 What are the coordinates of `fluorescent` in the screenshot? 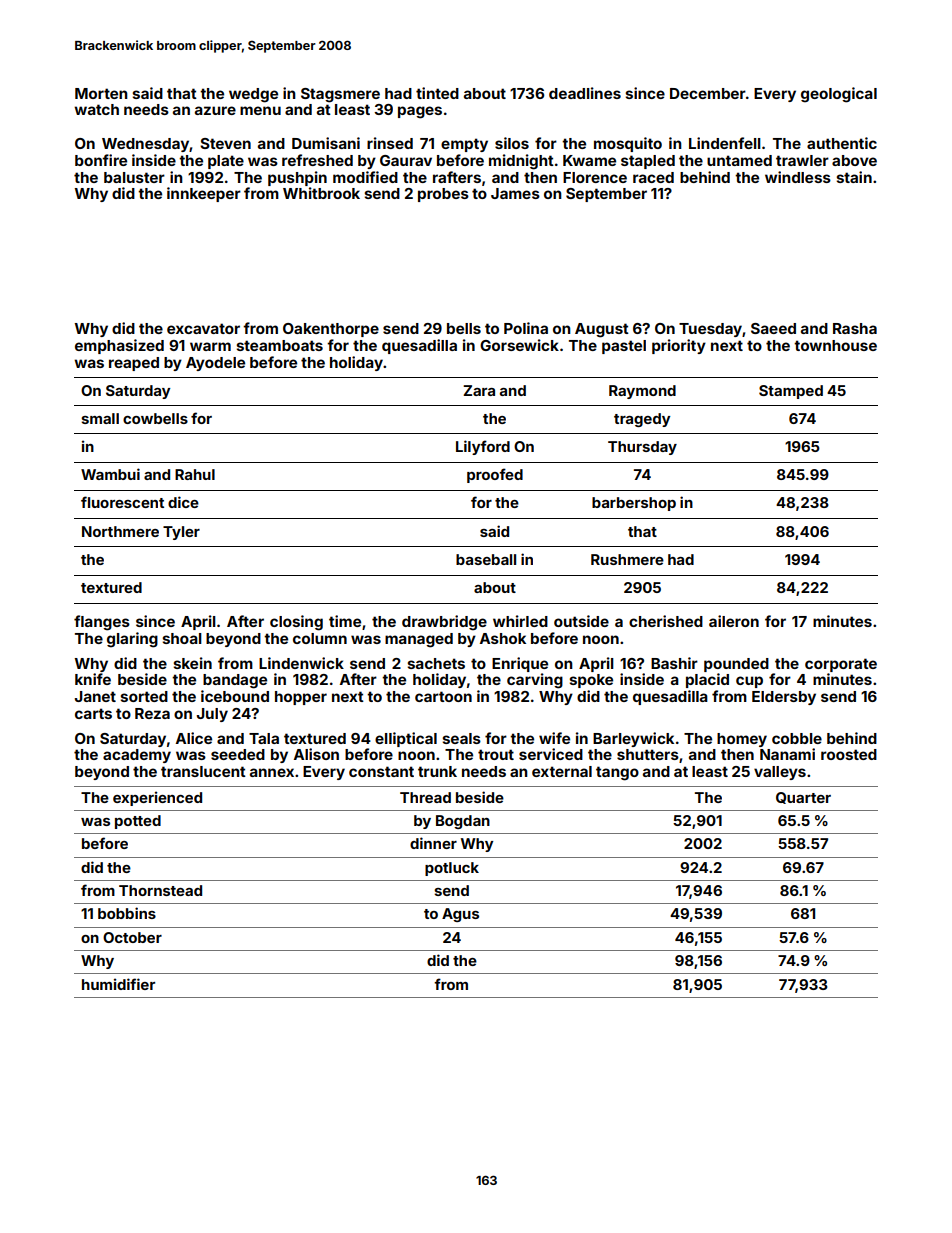 It's located at (122, 502).
